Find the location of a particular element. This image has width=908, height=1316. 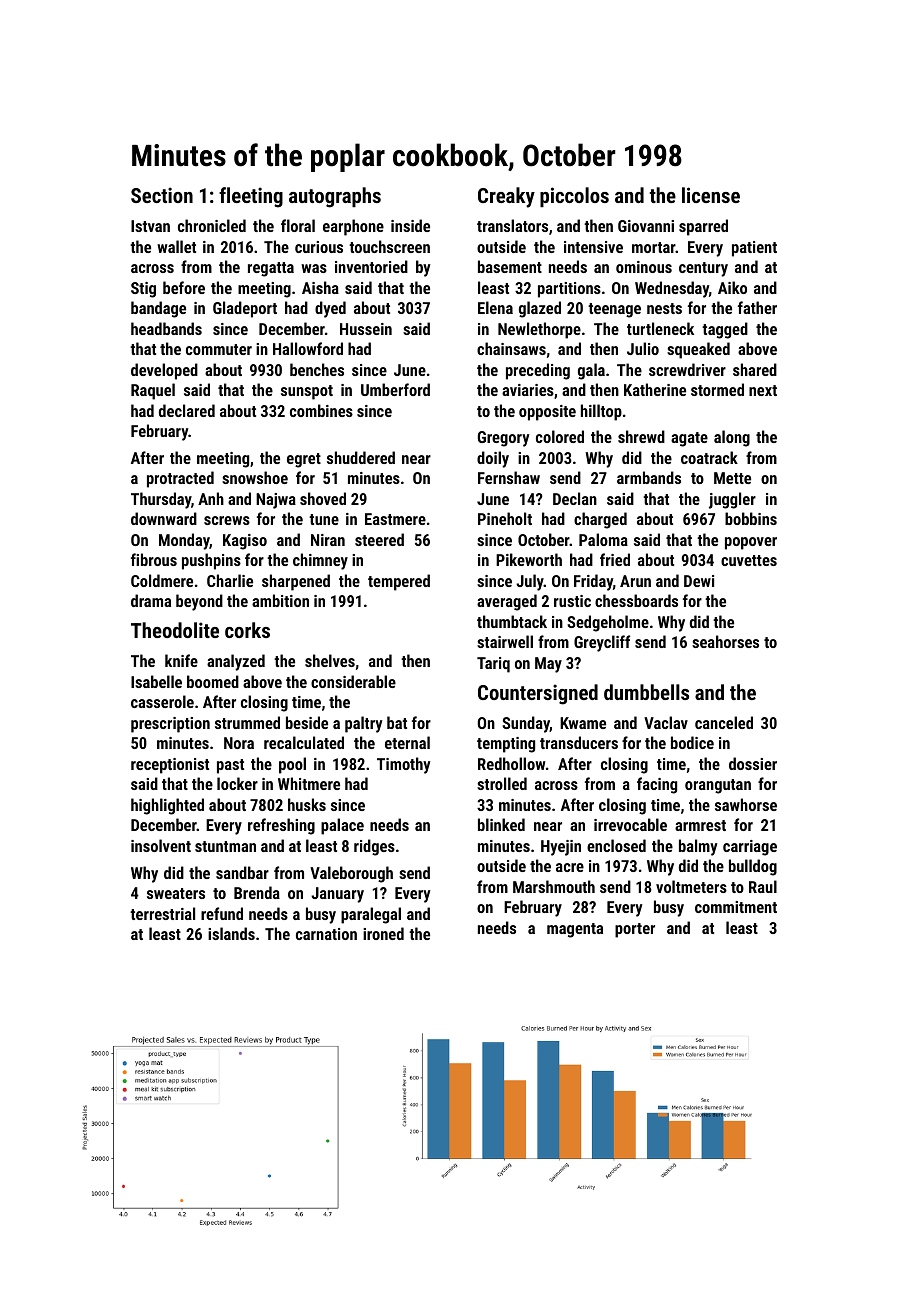

nests is located at coordinates (664, 308).
